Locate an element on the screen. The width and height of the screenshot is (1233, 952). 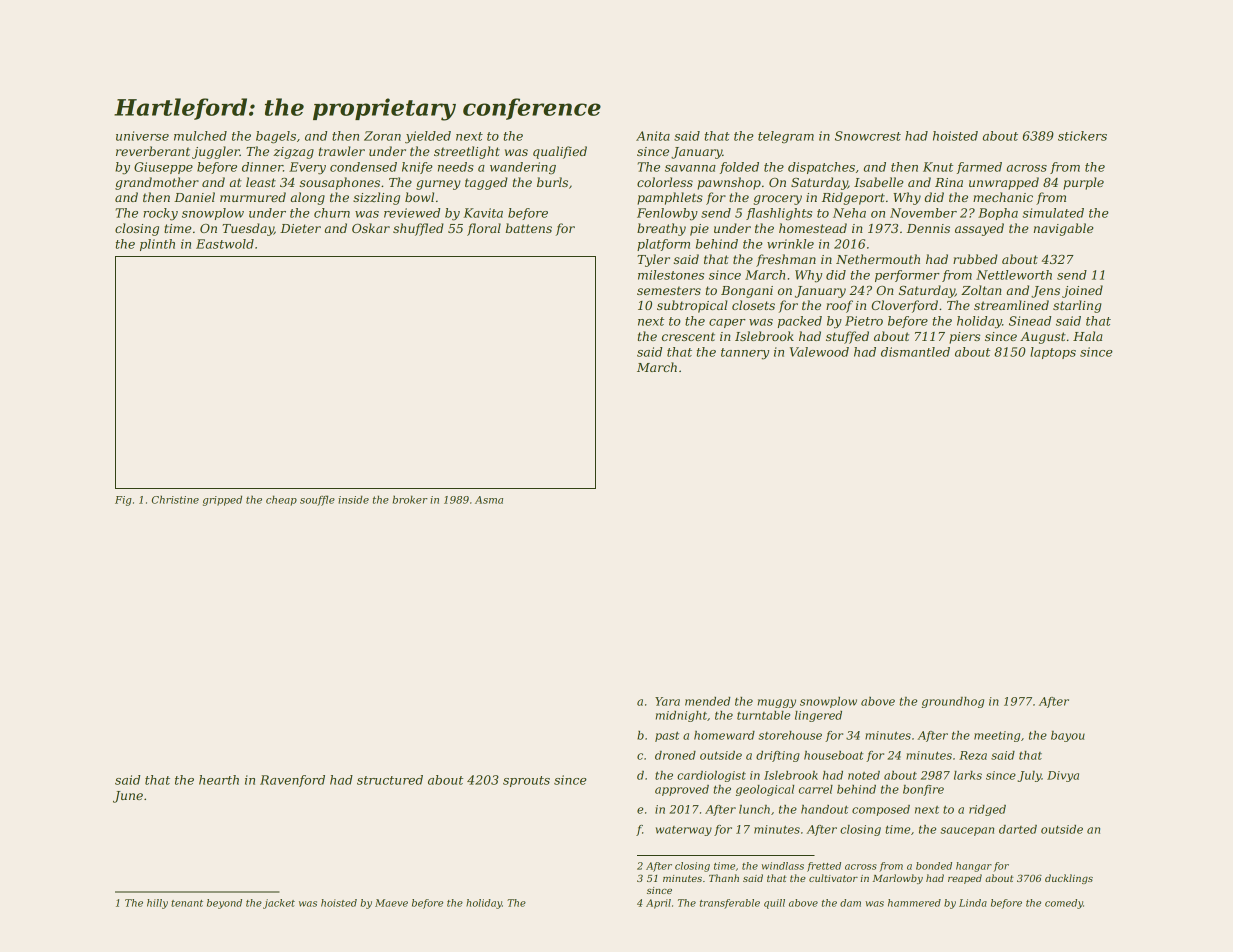
Fig is located at coordinates (123, 501).
